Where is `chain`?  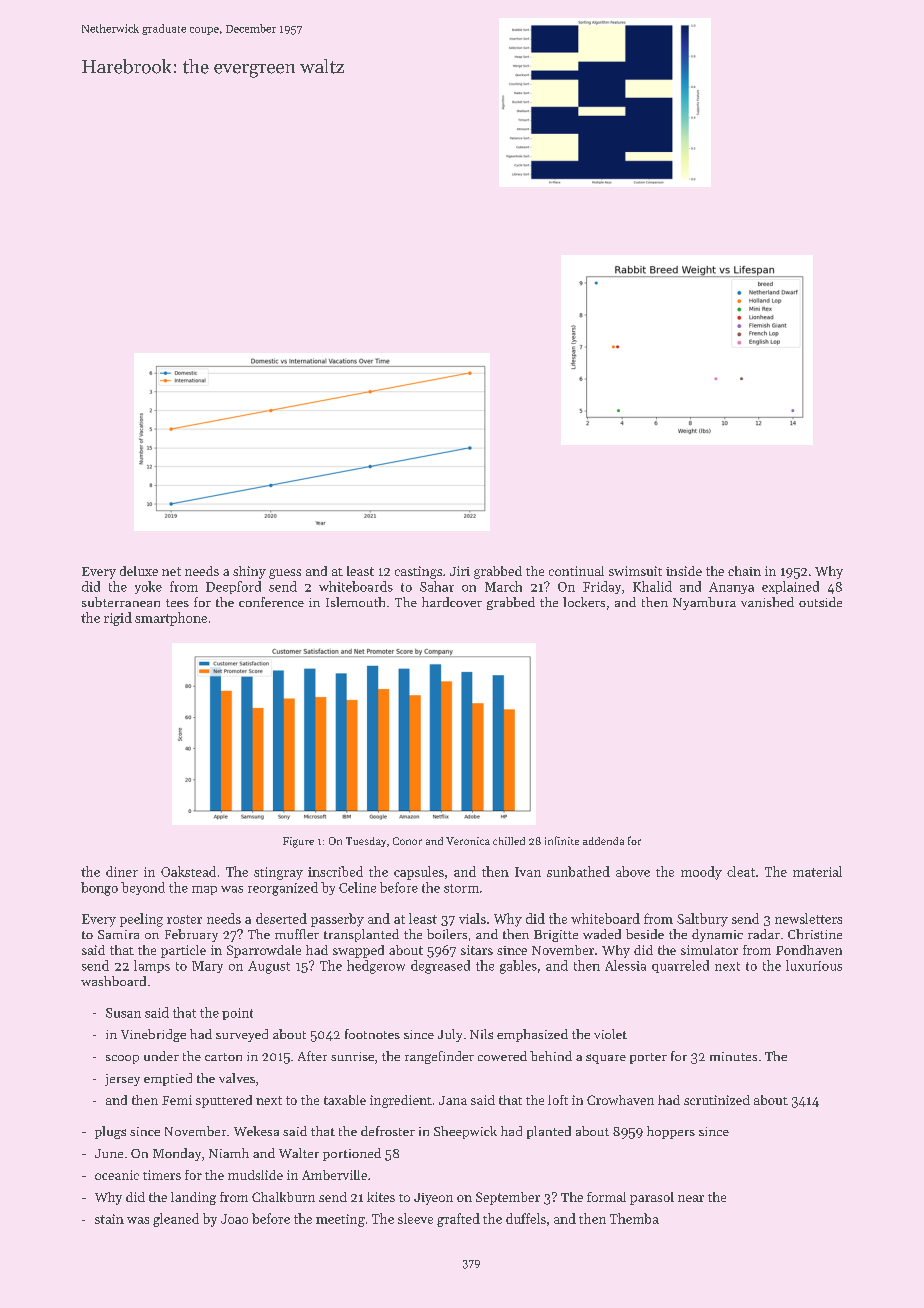
chain is located at coordinates (744, 571).
